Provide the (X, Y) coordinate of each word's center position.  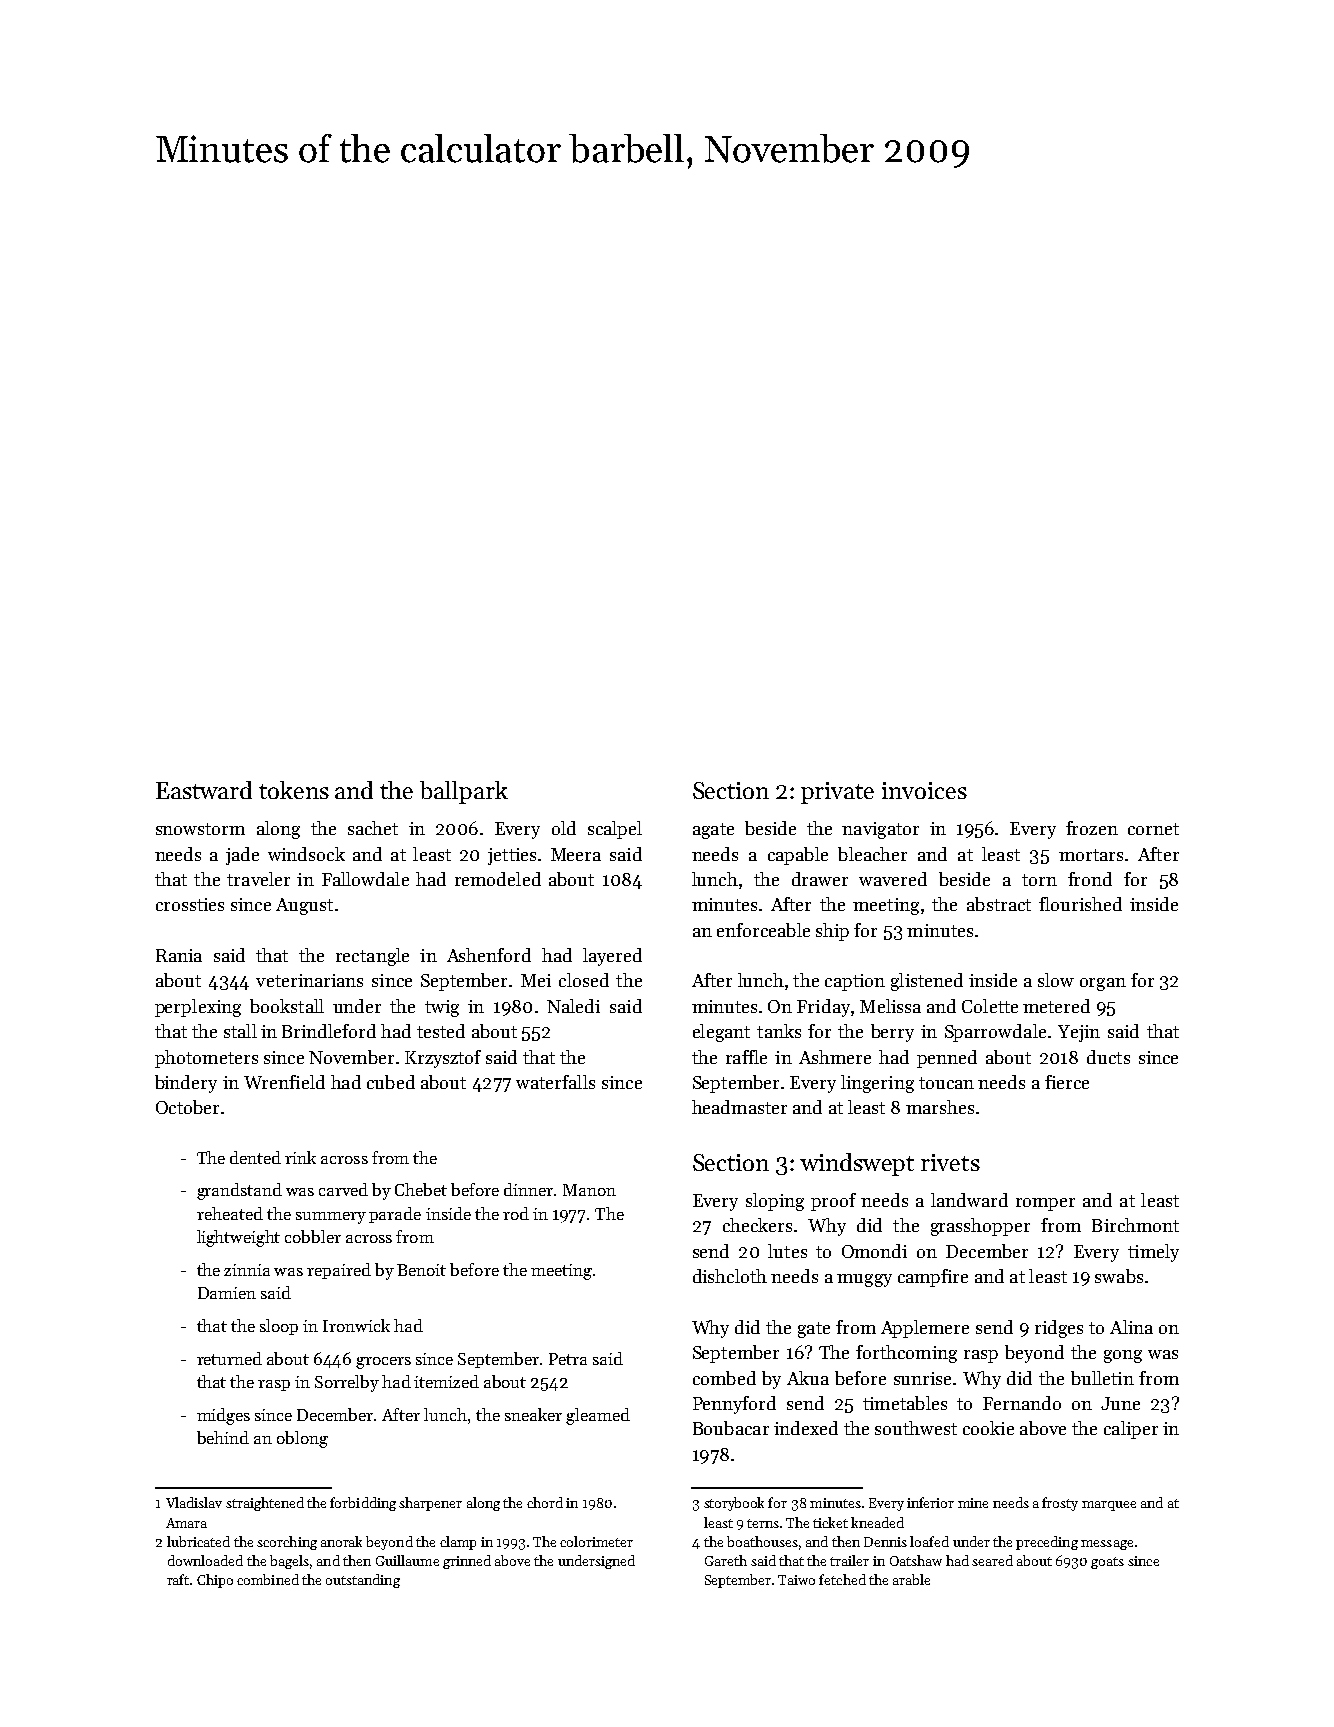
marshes (940, 1107)
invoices (924, 790)
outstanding (363, 1581)
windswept (857, 1164)
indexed (806, 1428)
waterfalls (555, 1082)
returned (229, 1358)
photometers (206, 1059)
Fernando (1022, 1403)
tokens (294, 790)
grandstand (239, 1191)
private (837, 793)
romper (1045, 1204)
